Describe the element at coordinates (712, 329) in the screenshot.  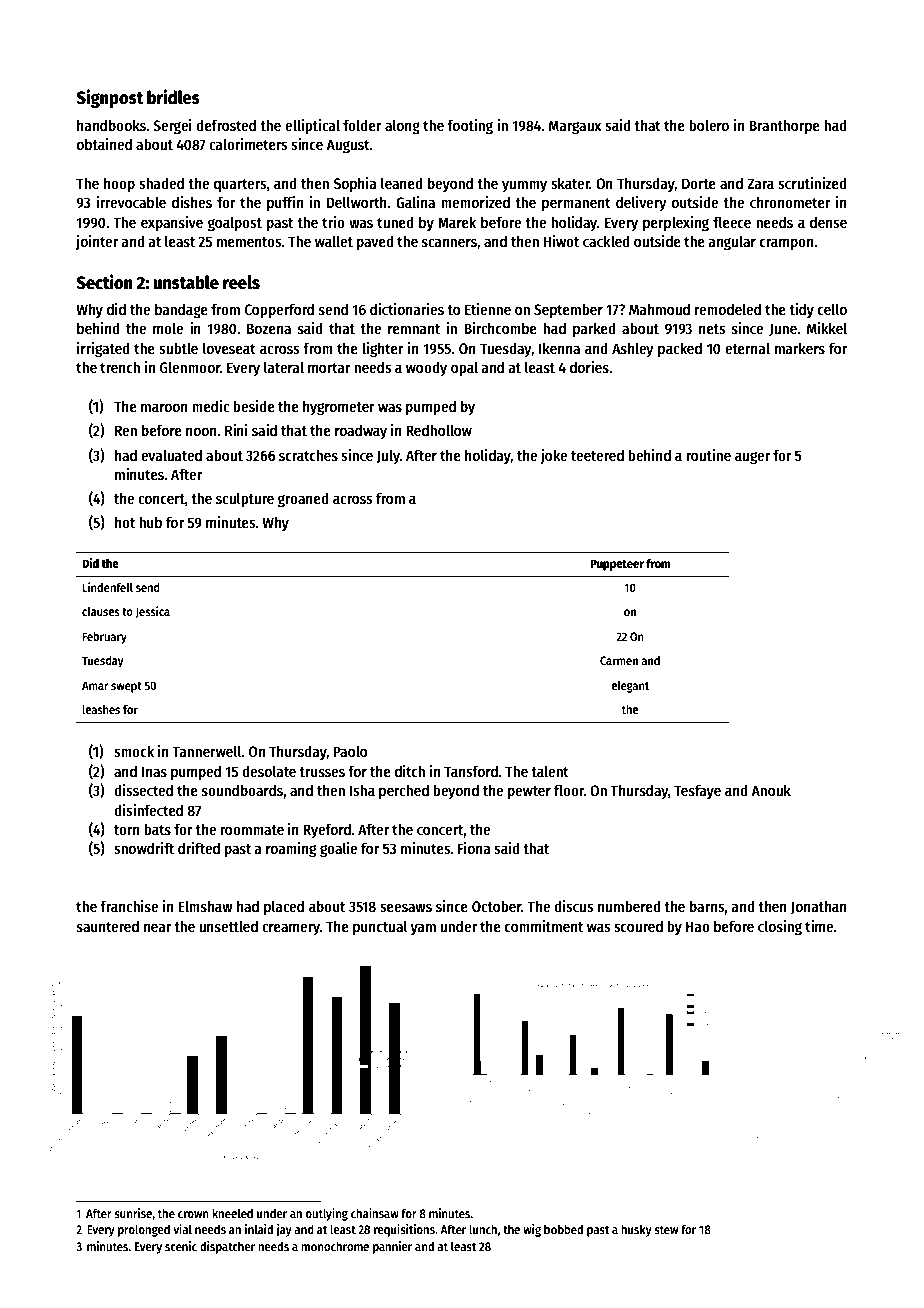
I see `nets` at that location.
